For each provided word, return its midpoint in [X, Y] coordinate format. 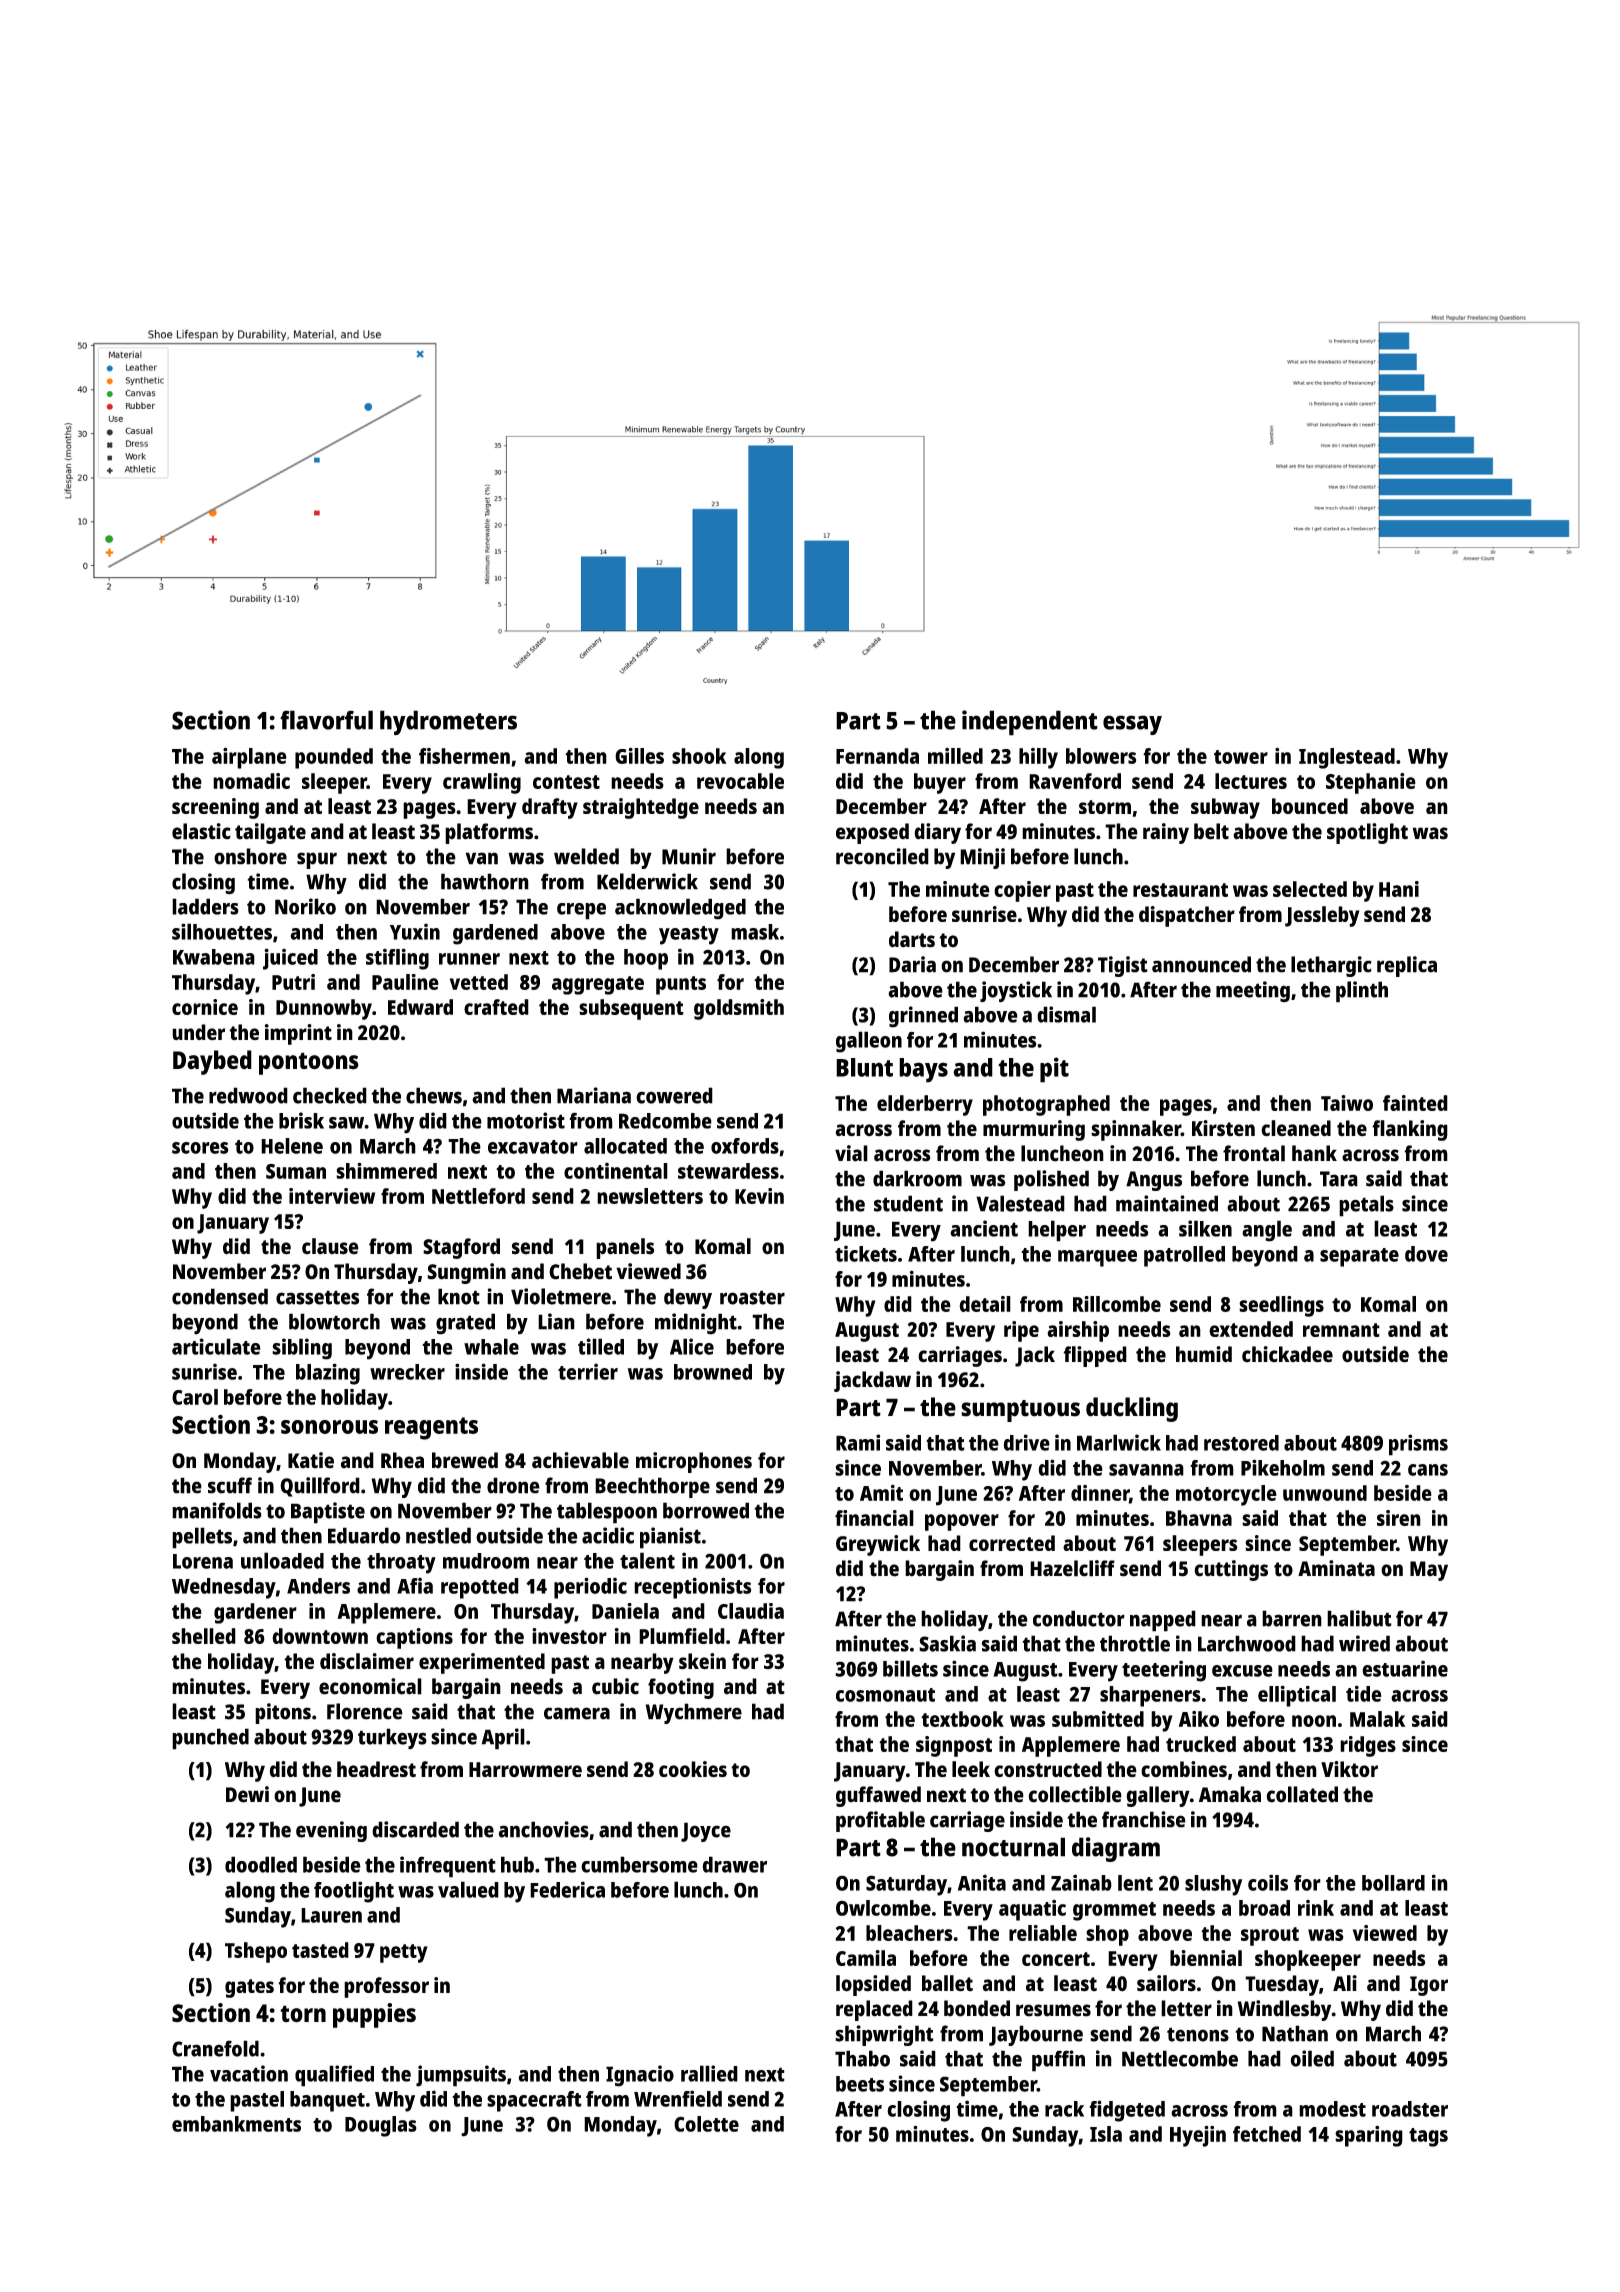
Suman [296, 1171]
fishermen [464, 756]
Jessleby [1322, 916]
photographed [1046, 1105]
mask [755, 932]
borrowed [706, 1510]
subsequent [631, 1009]
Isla [1106, 2134]
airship [1078, 1331]
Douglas [381, 2126]
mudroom [486, 1561]
